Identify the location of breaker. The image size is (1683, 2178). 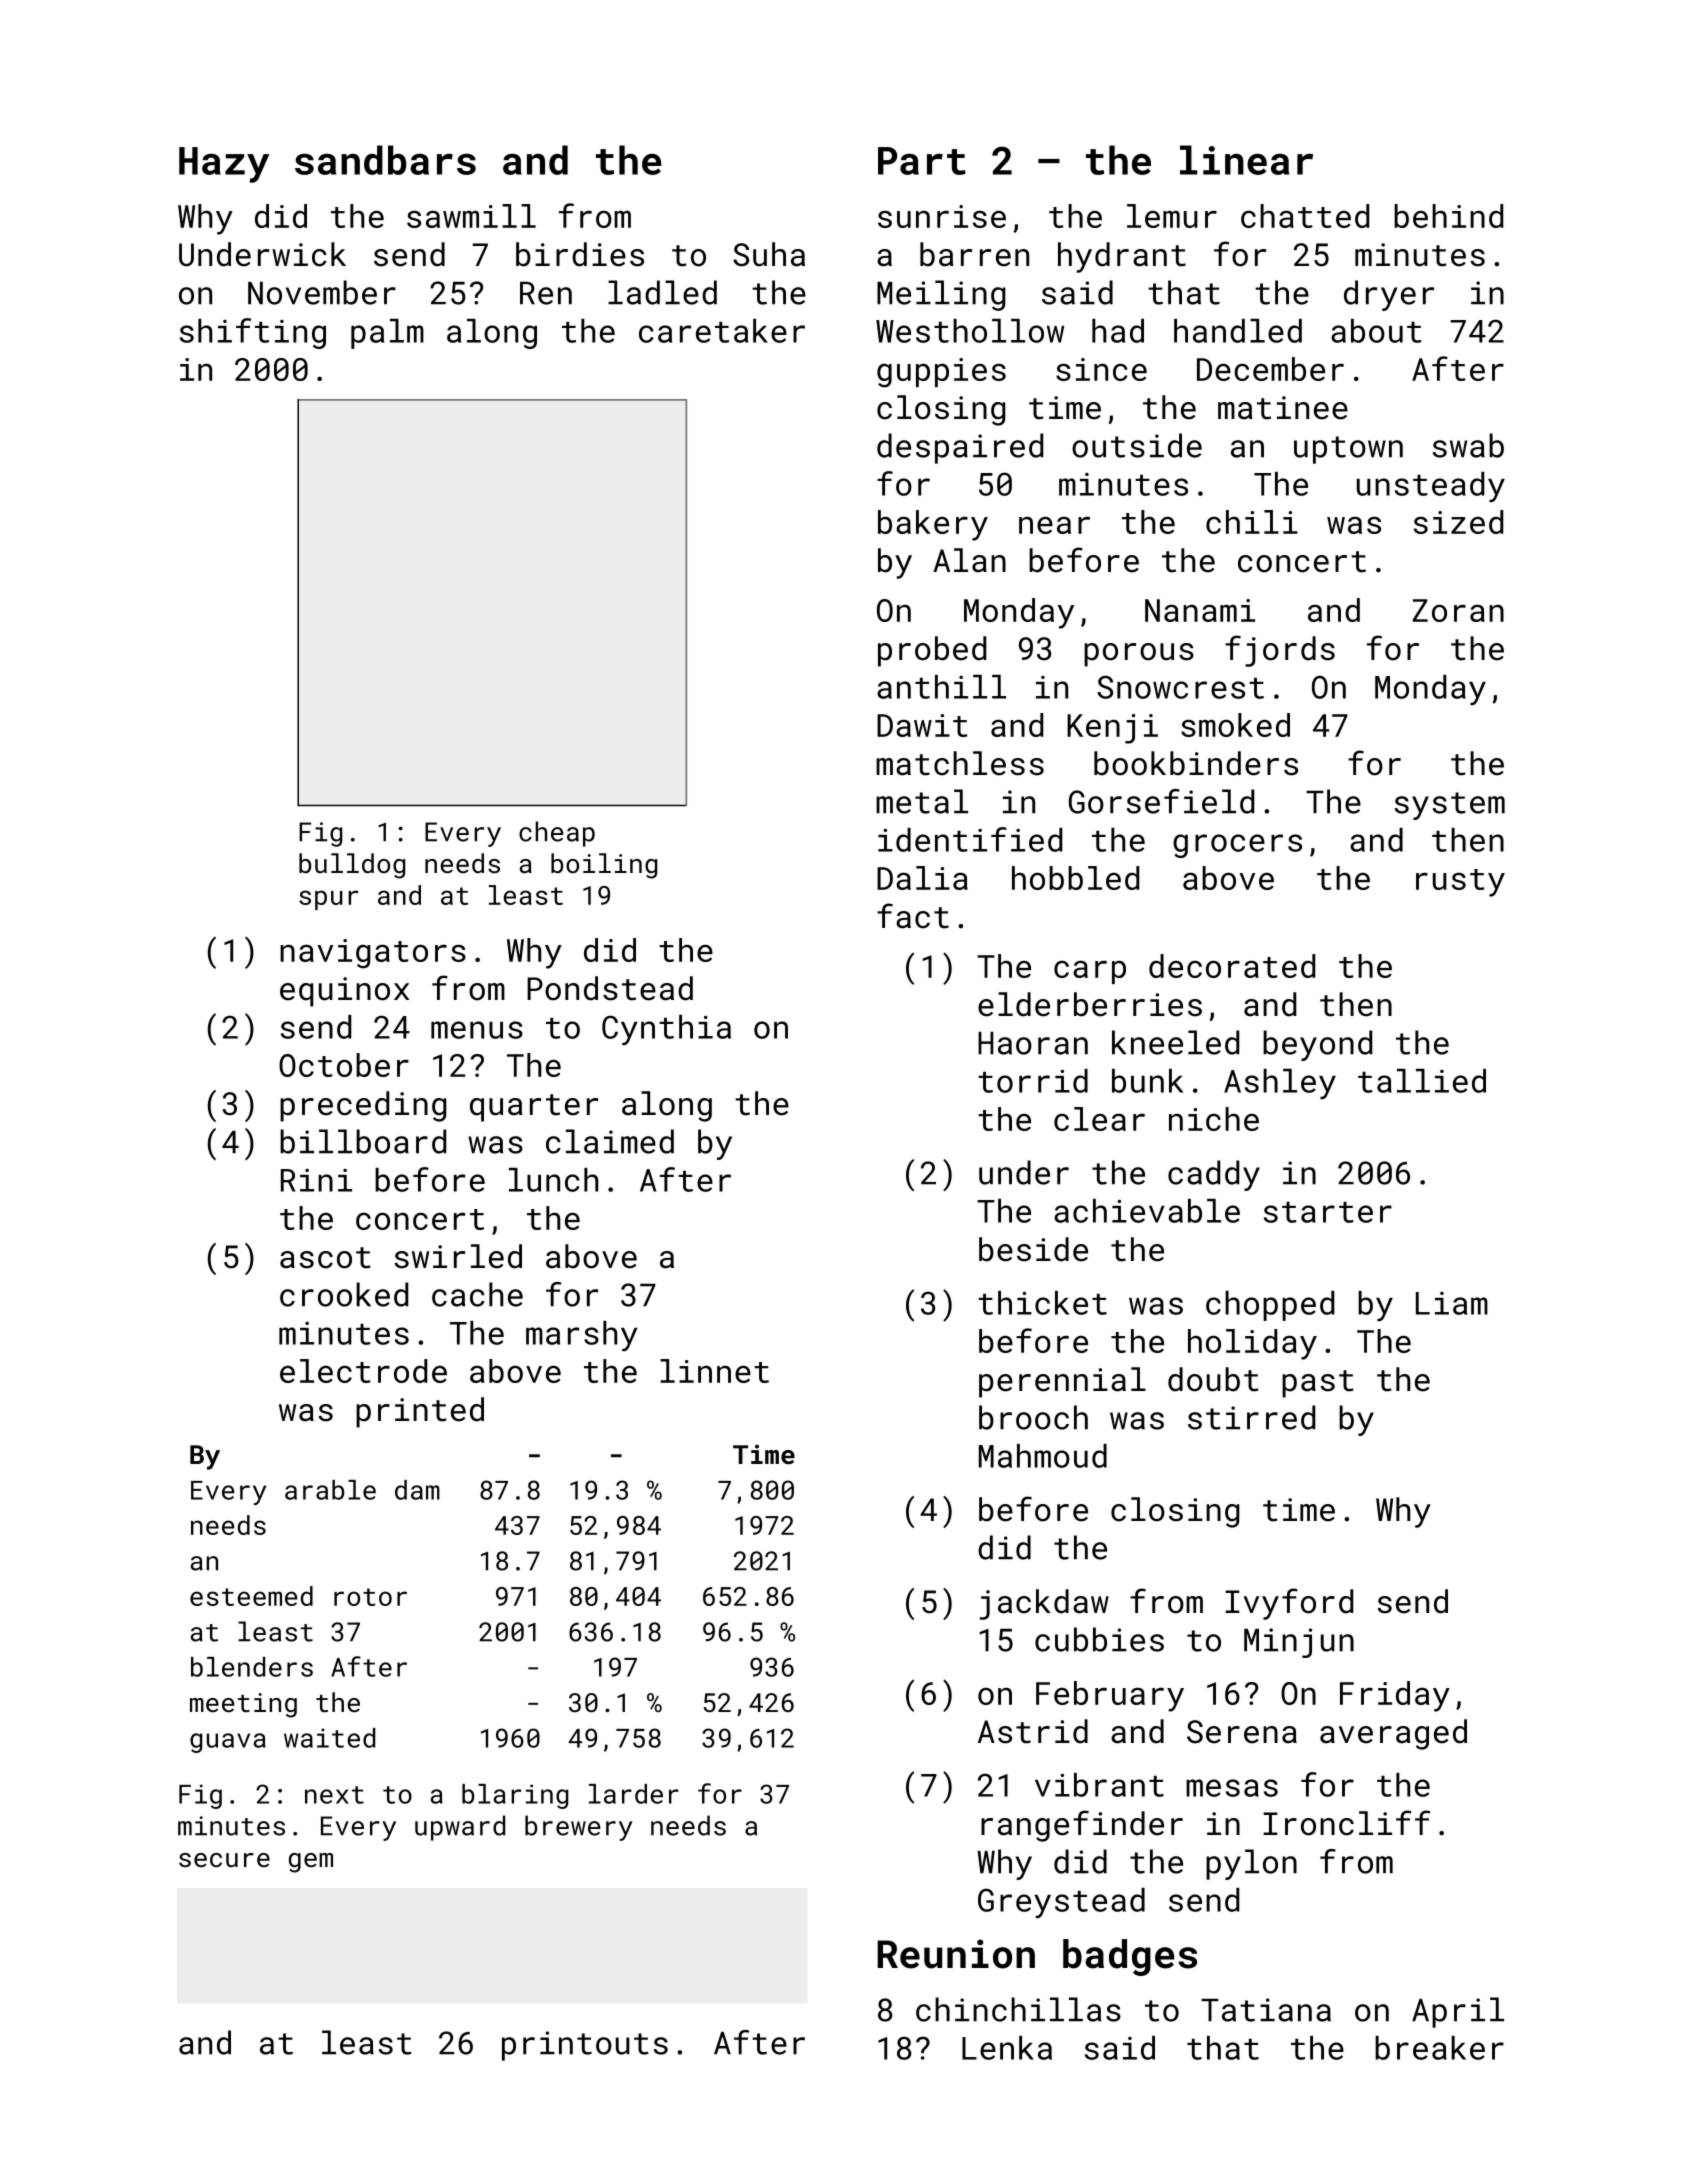
(1439, 2048).
